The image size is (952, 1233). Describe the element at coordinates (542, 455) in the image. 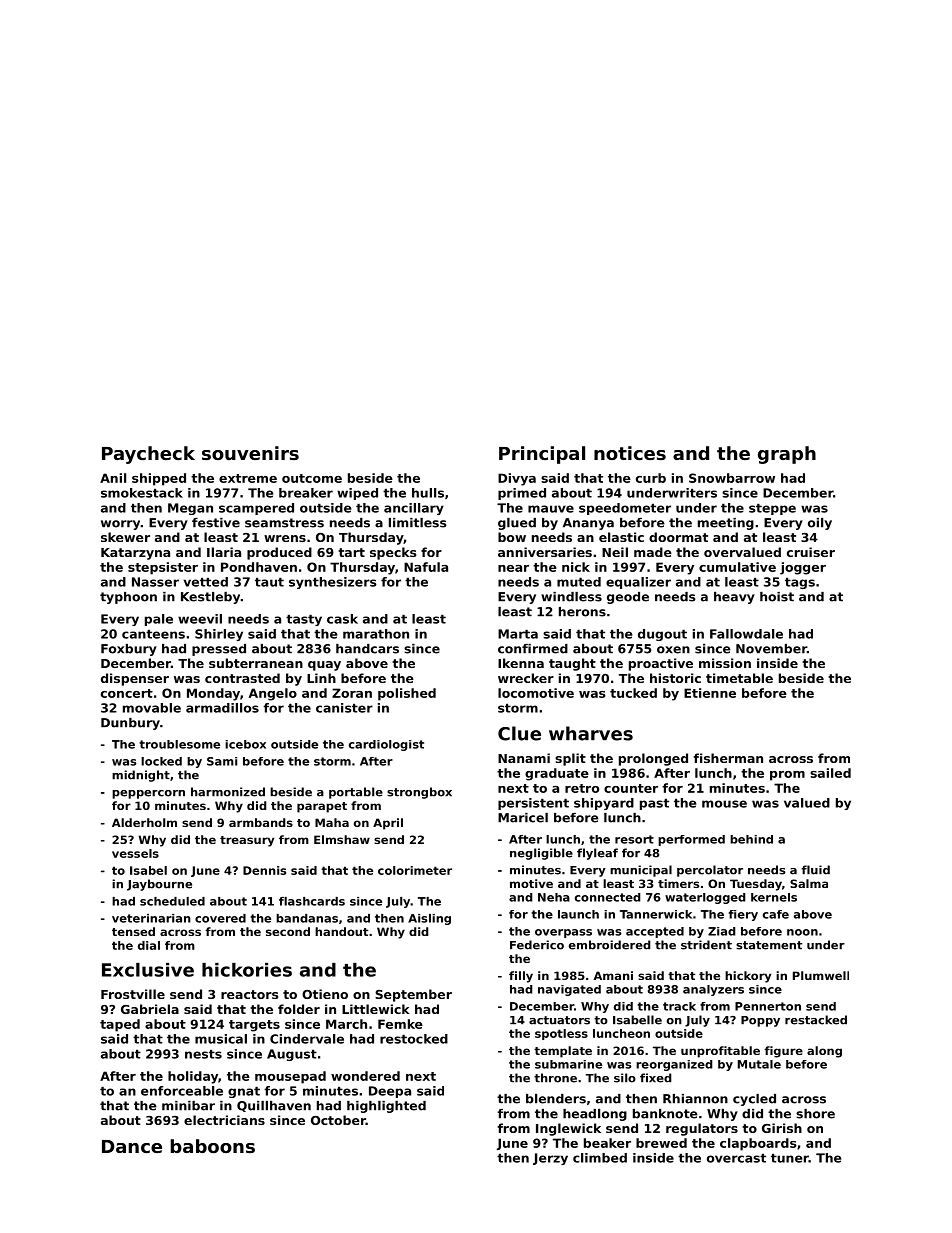

I see `Principal` at that location.
